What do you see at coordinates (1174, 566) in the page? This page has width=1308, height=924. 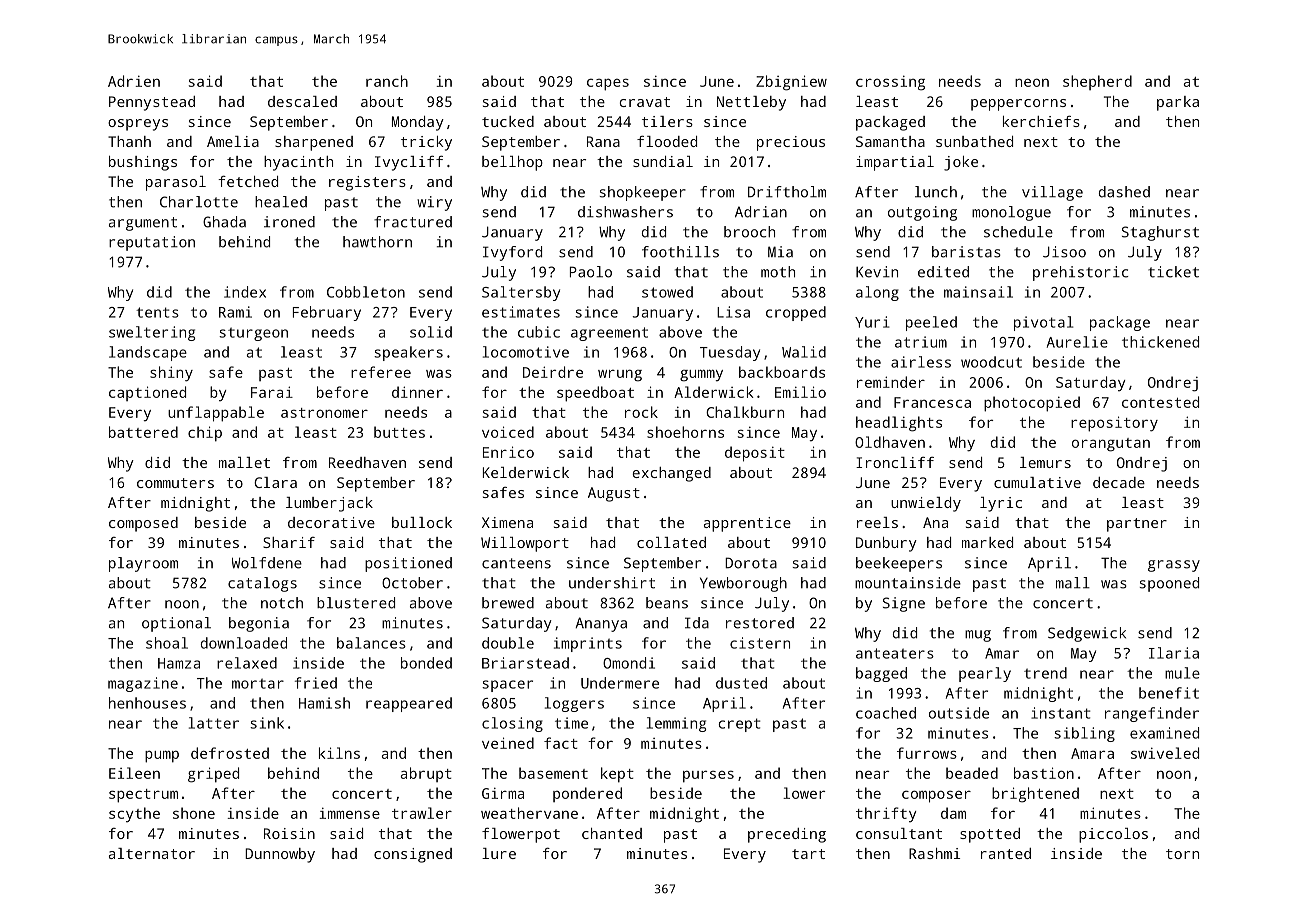 I see `grassy` at bounding box center [1174, 566].
